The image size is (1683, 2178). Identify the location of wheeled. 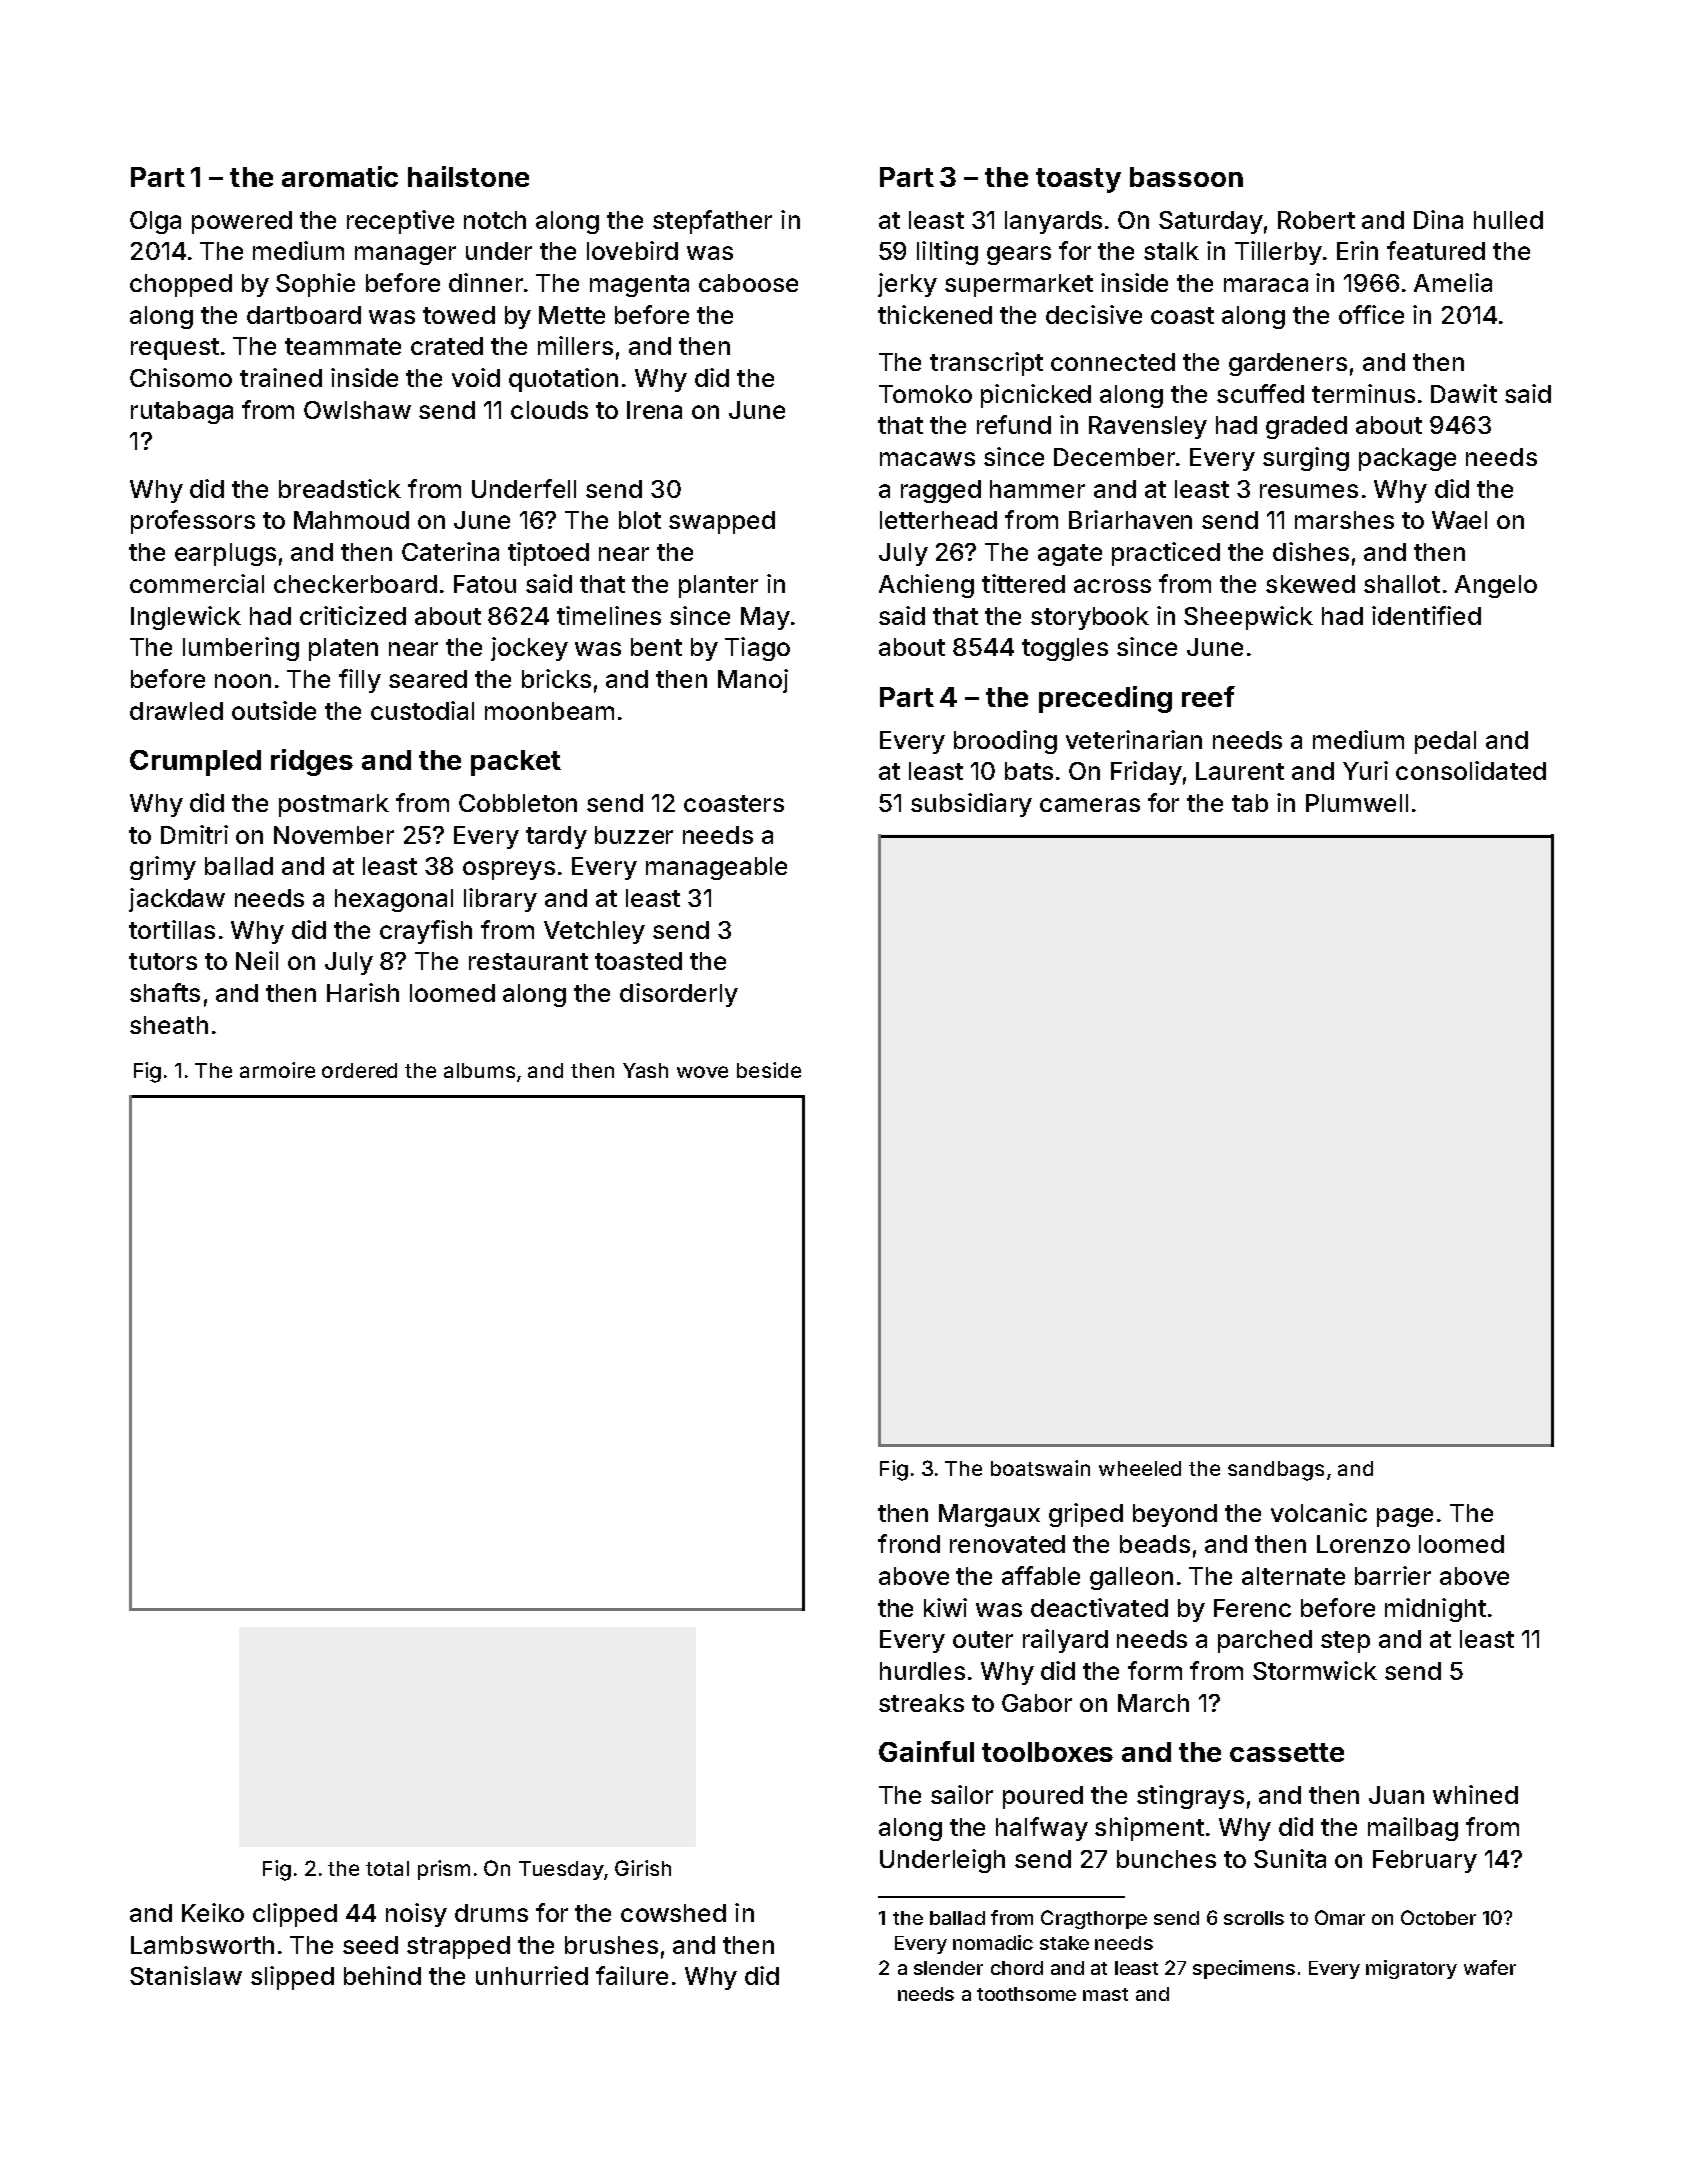
(1140, 1468).
